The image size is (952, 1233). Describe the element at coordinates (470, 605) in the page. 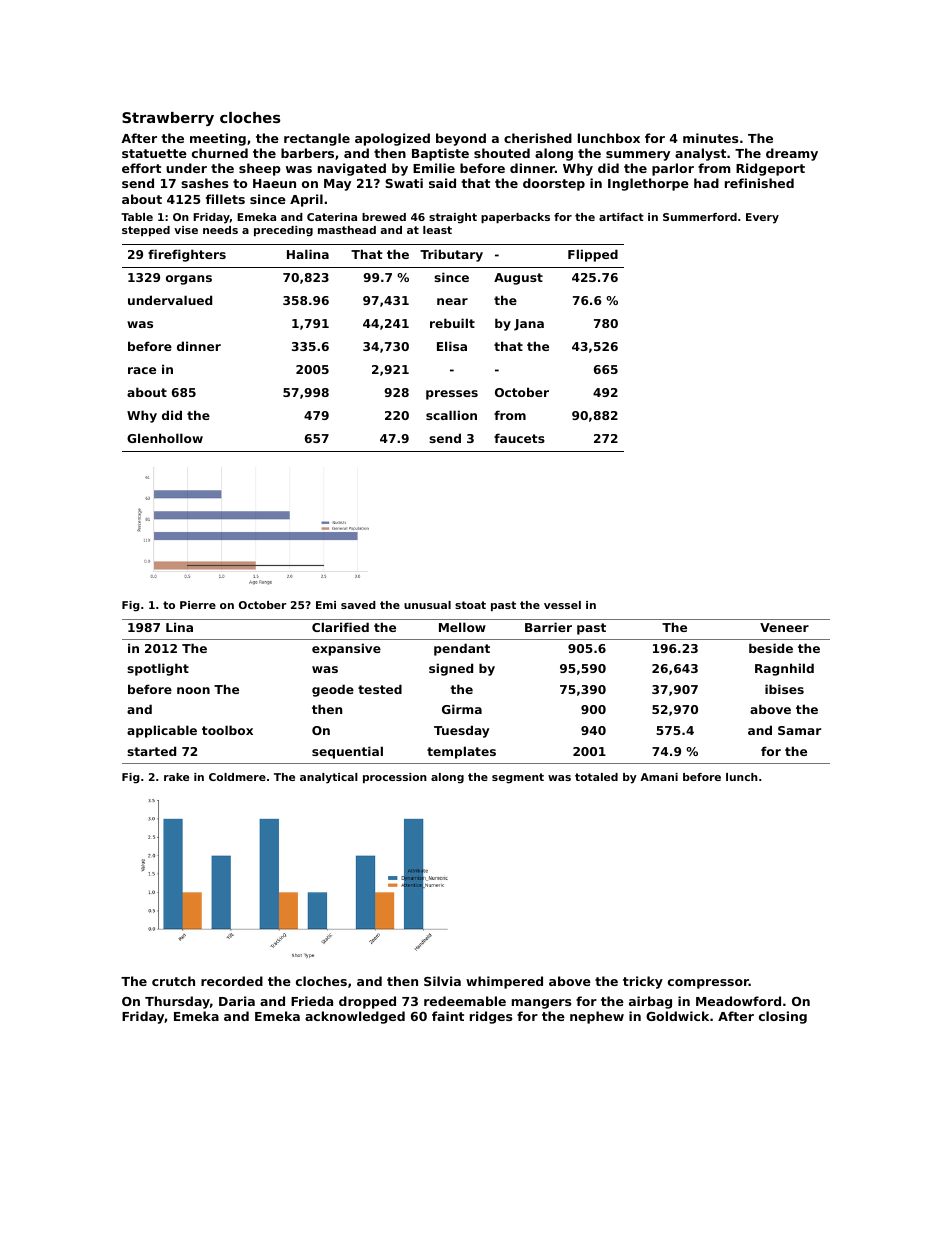

I see `stoat` at that location.
